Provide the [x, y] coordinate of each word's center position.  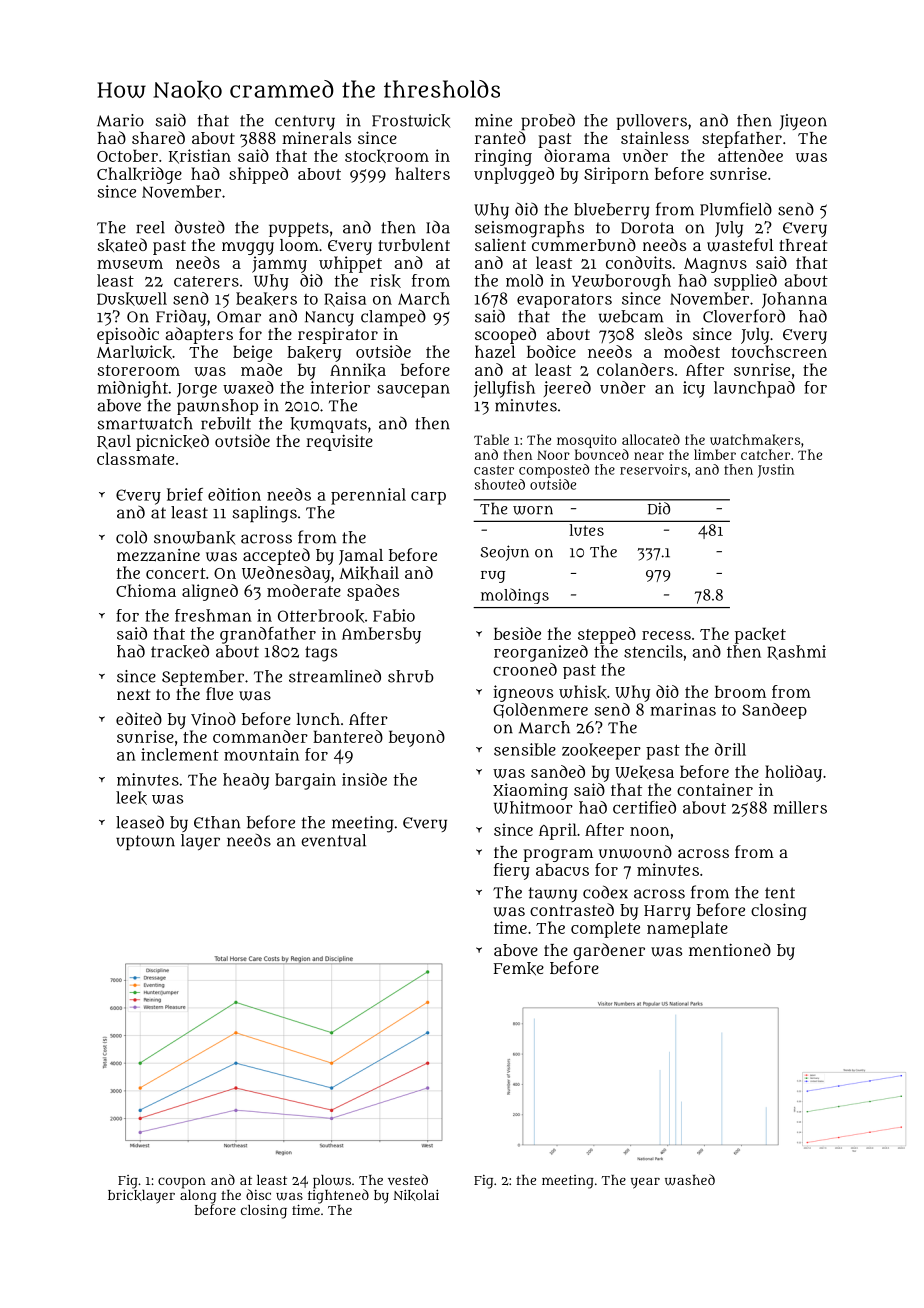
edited [139, 718]
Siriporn [616, 175]
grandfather [268, 635]
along [198, 1197]
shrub [411, 676]
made [261, 369]
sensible [525, 749]
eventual [334, 840]
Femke [519, 969]
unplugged [514, 175]
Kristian [200, 156]
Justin [776, 471]
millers [800, 807]
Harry [667, 912]
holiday [793, 773]
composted [554, 471]
